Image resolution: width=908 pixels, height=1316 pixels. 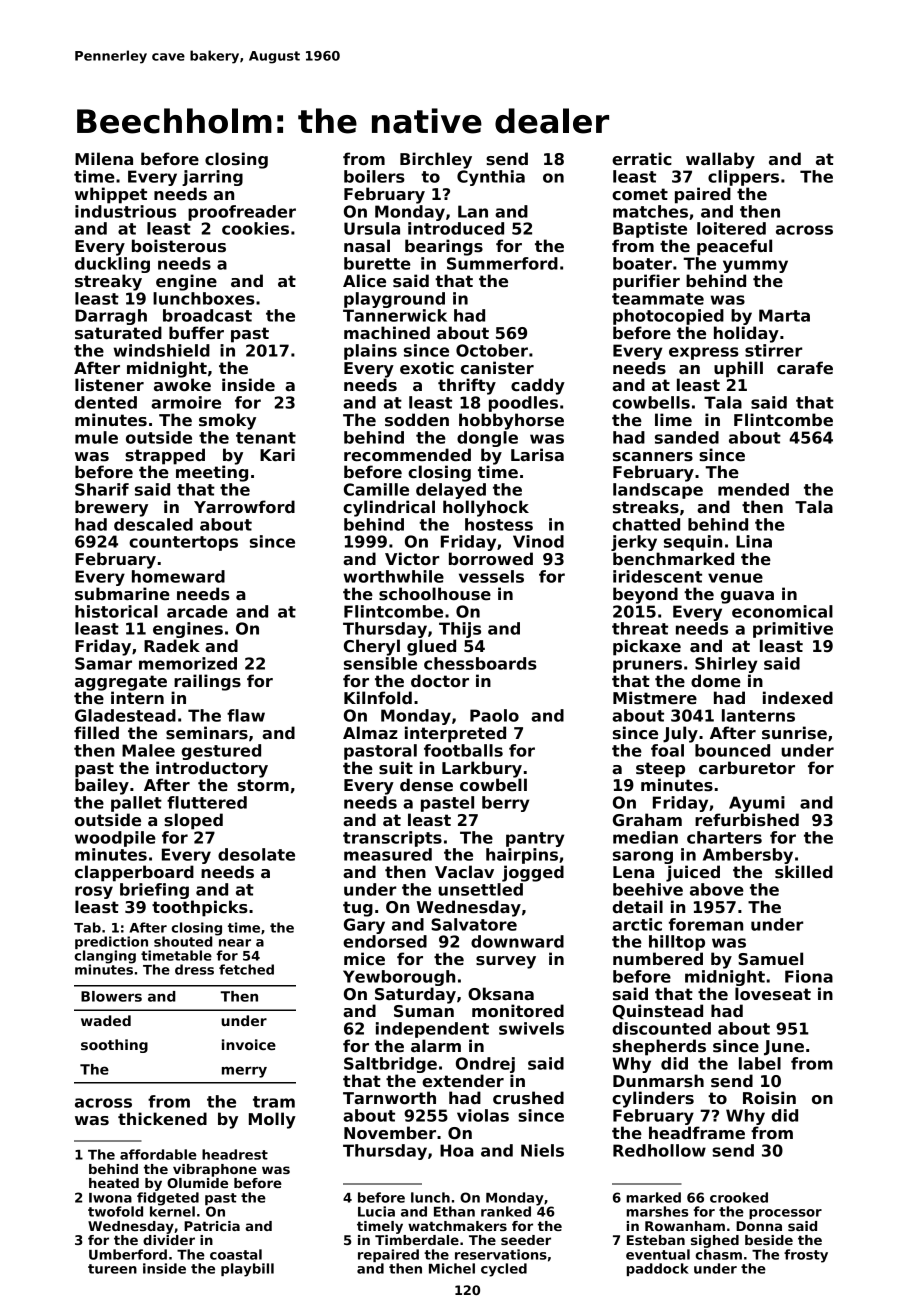 What do you see at coordinates (246, 969) in the page?
I see `fetched` at bounding box center [246, 969].
